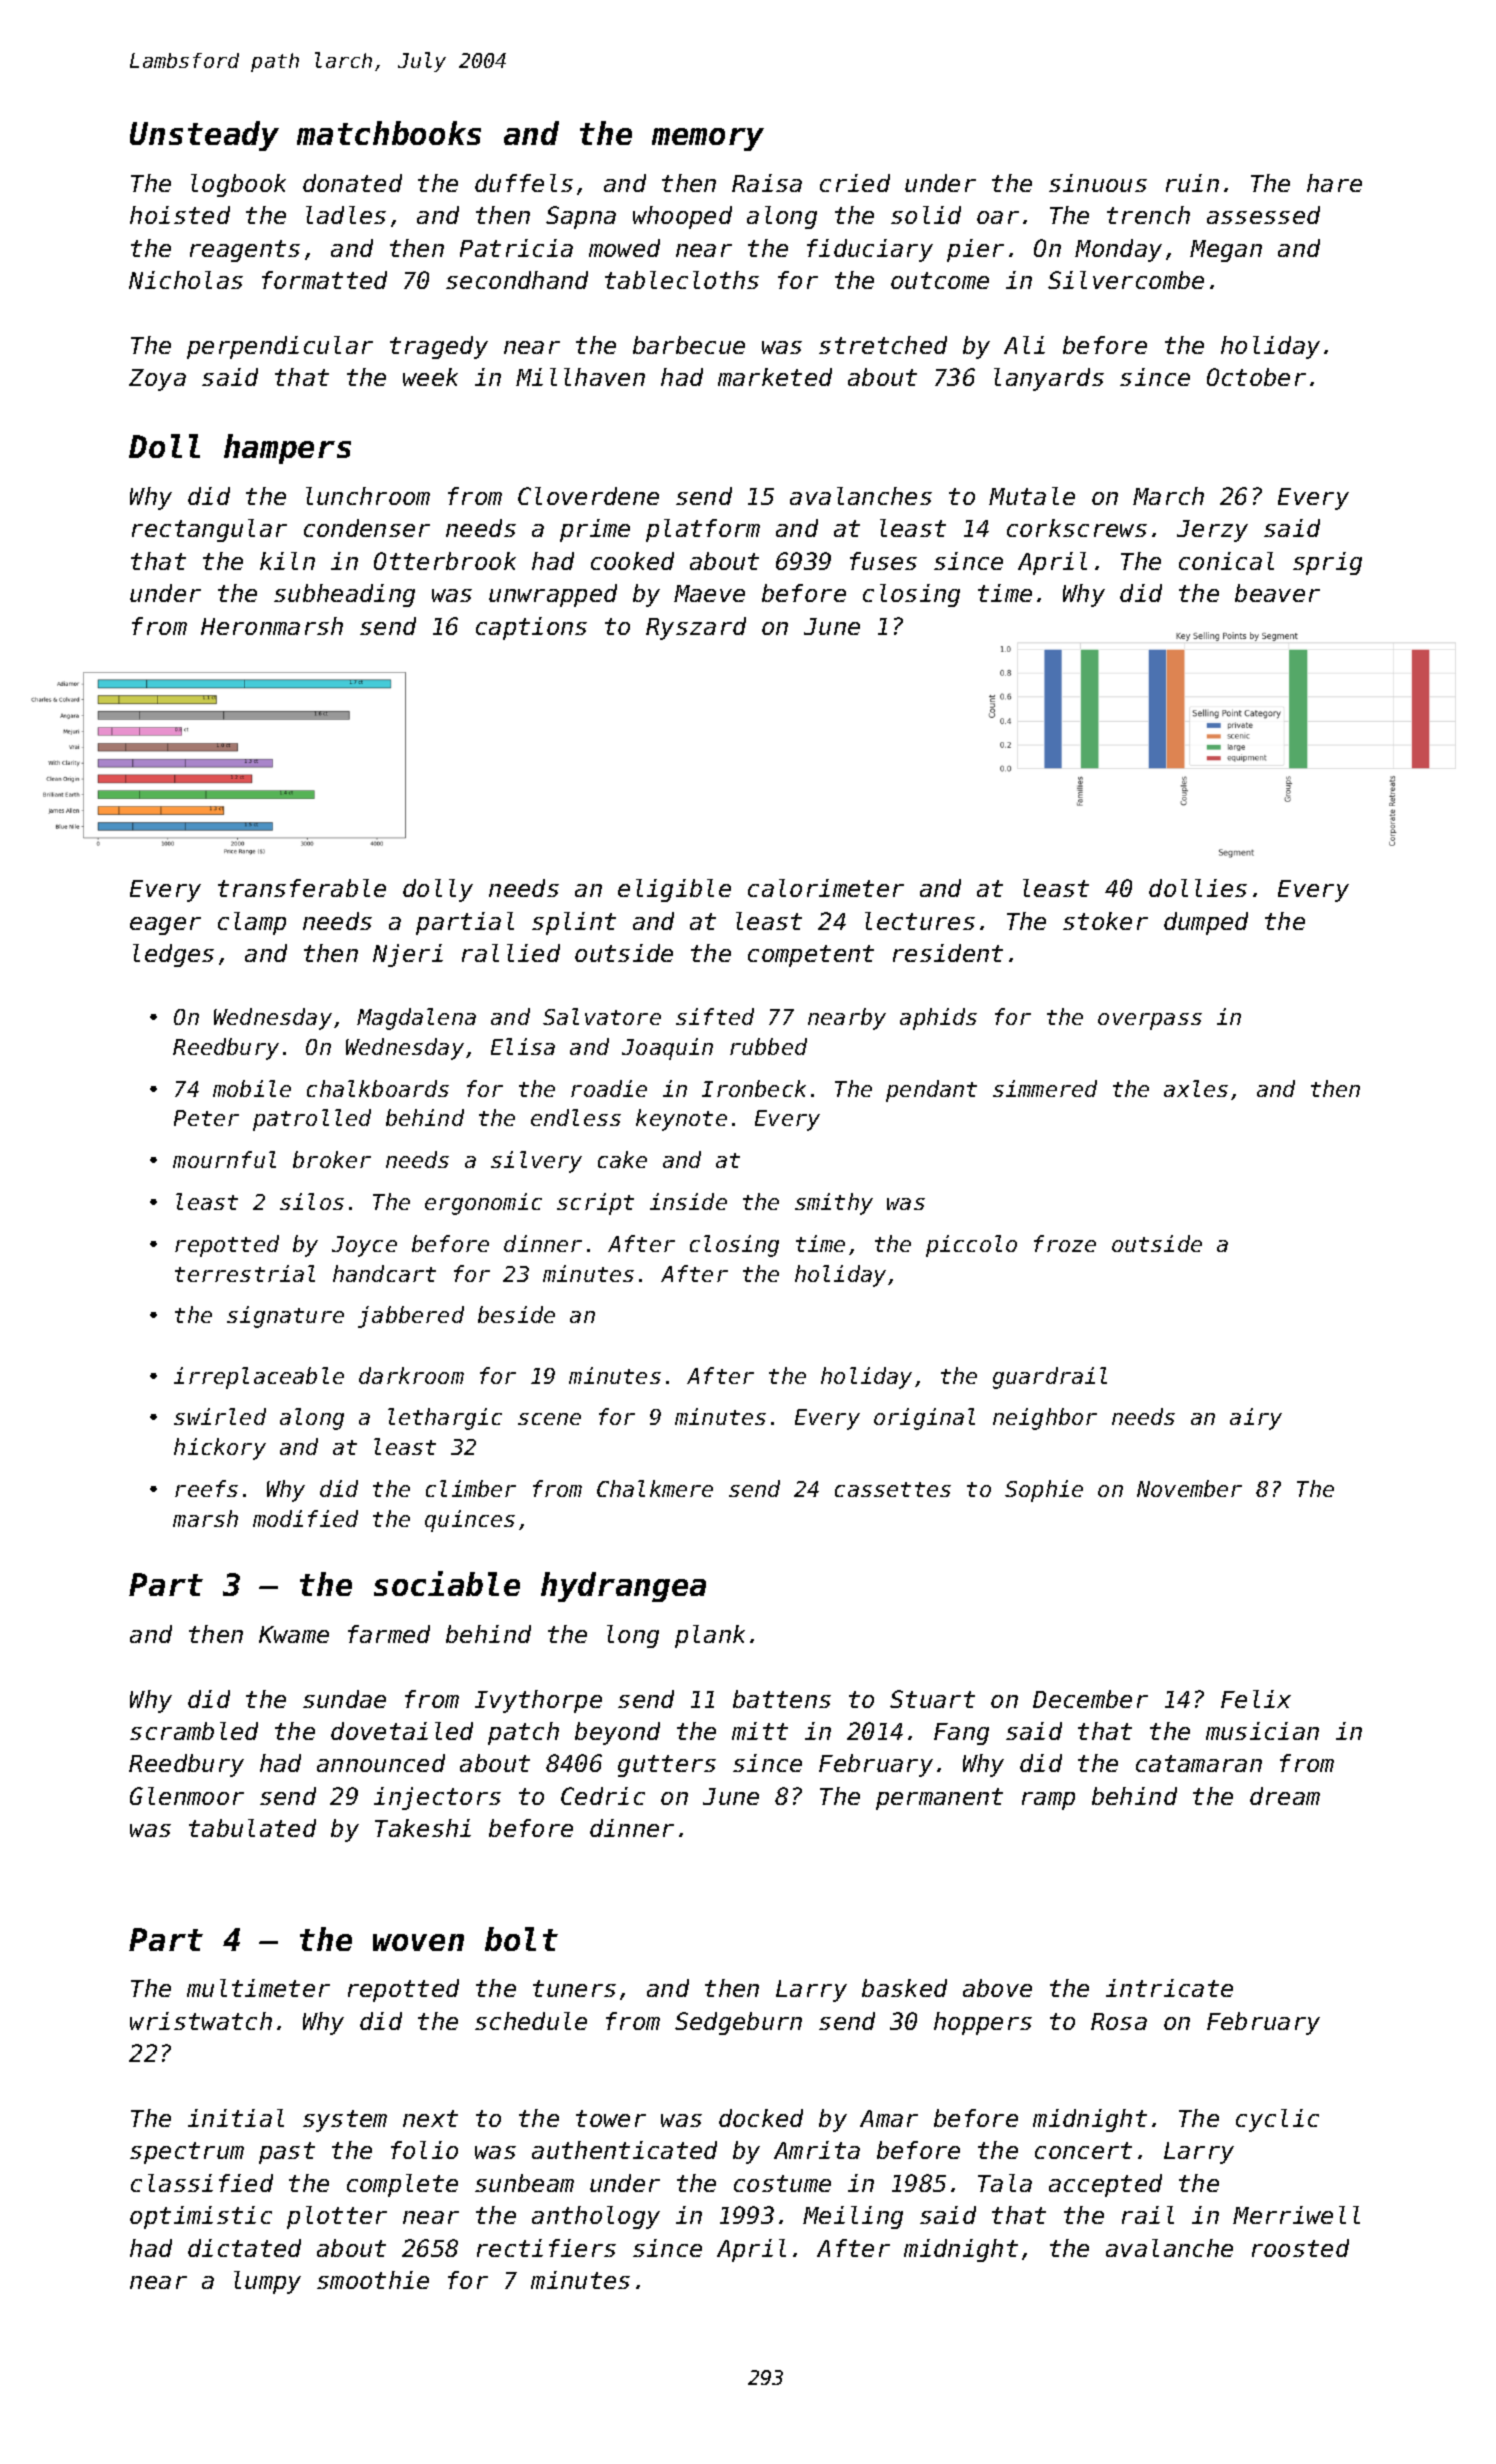 The height and width of the image is (2464, 1496). What do you see at coordinates (194, 1731) in the image?
I see `scrambled` at bounding box center [194, 1731].
